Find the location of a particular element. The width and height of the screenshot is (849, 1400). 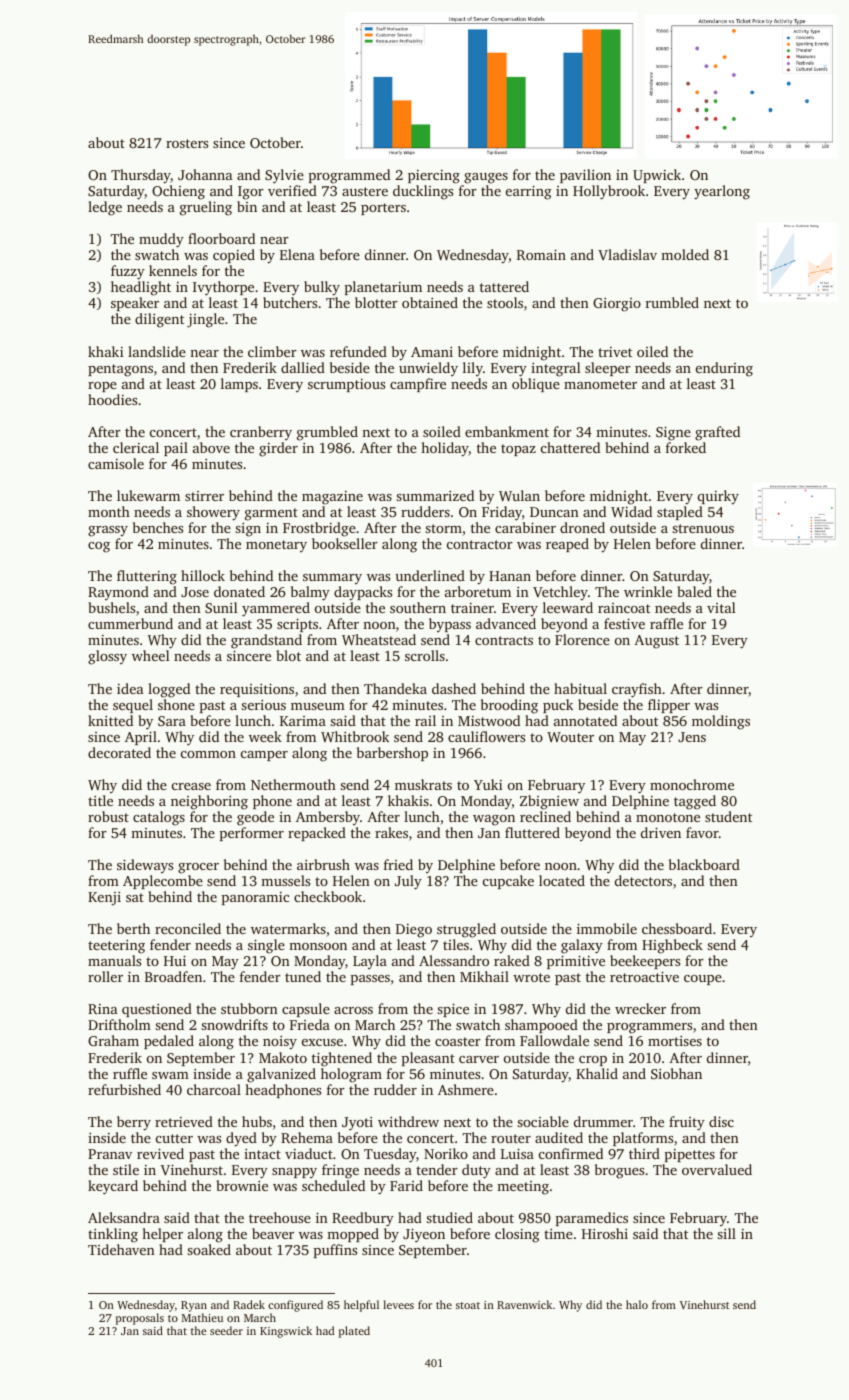

Whitbrook is located at coordinates (355, 736).
